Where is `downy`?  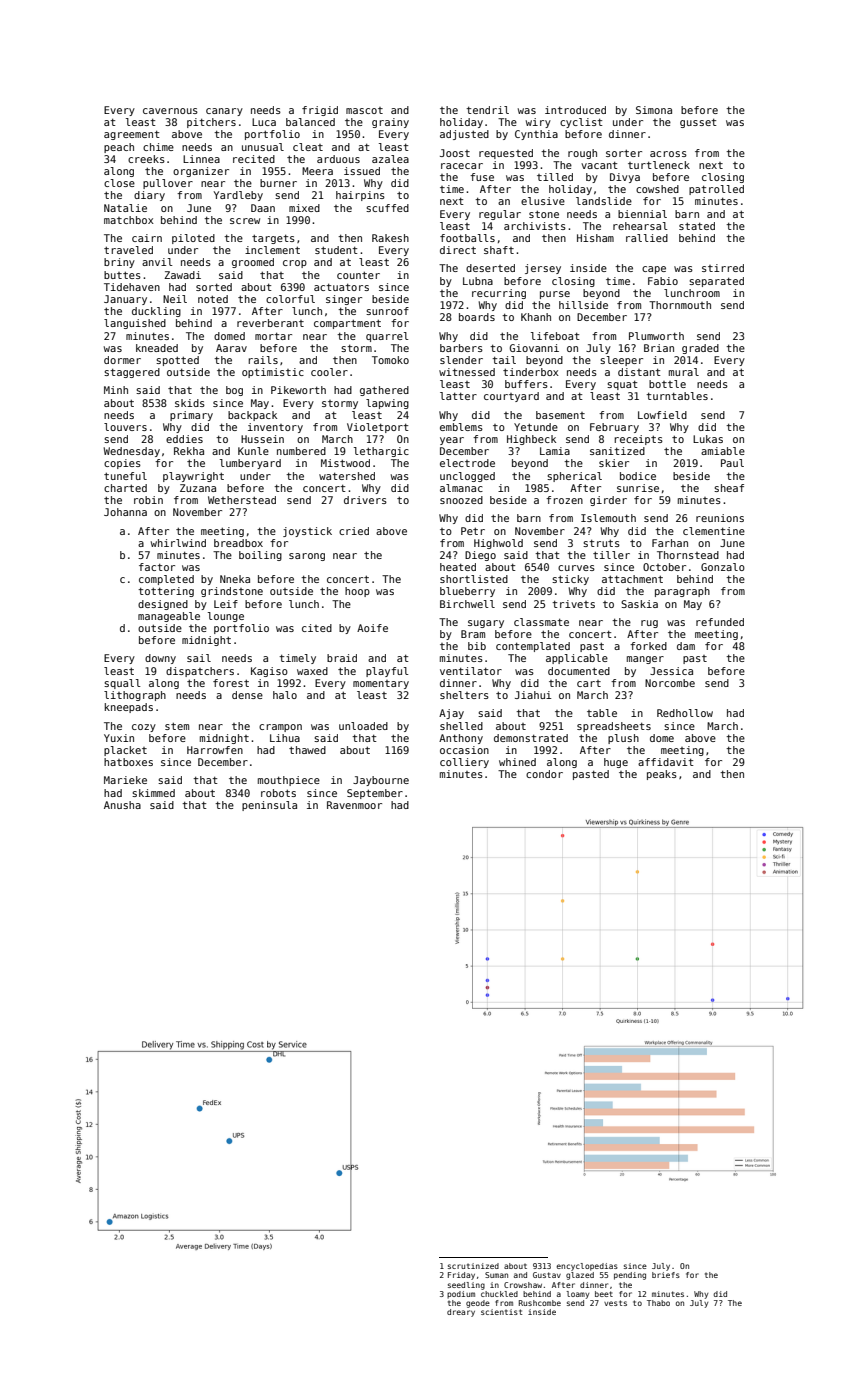 downy is located at coordinates (160, 659).
